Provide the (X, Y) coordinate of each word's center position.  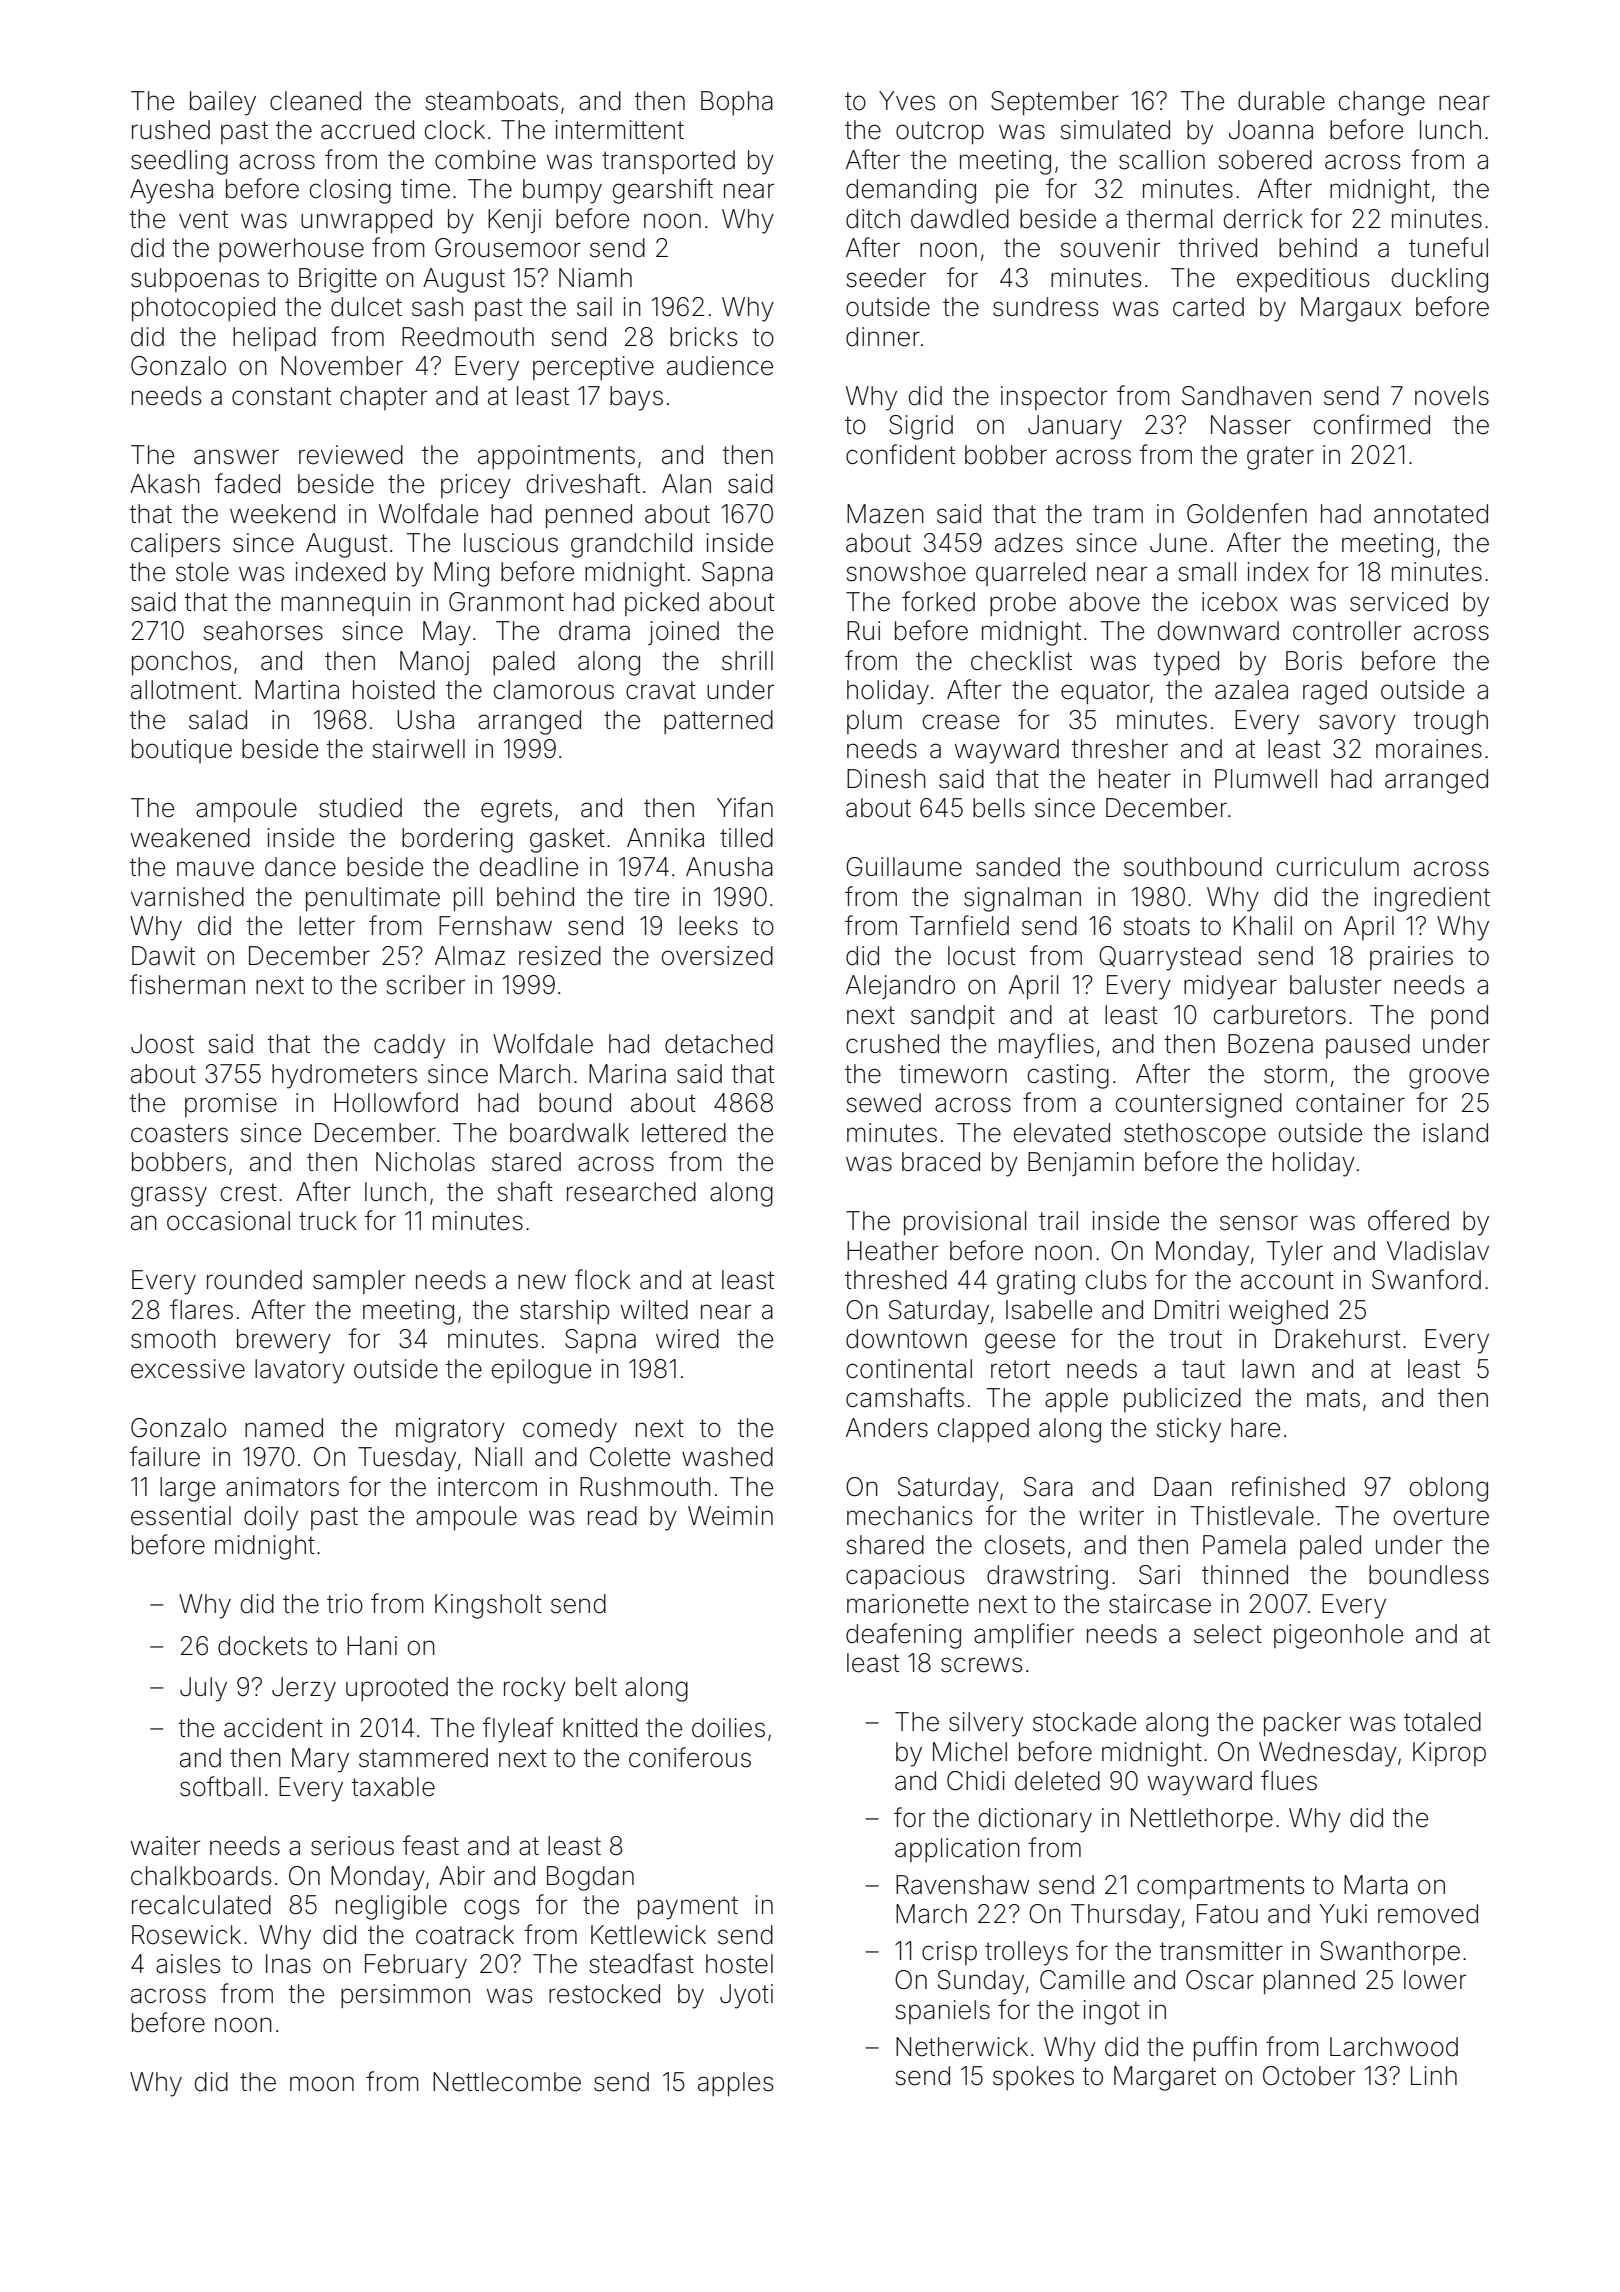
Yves (907, 101)
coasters (179, 1133)
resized (560, 956)
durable (1281, 101)
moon (322, 2084)
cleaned (315, 101)
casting (1068, 1076)
